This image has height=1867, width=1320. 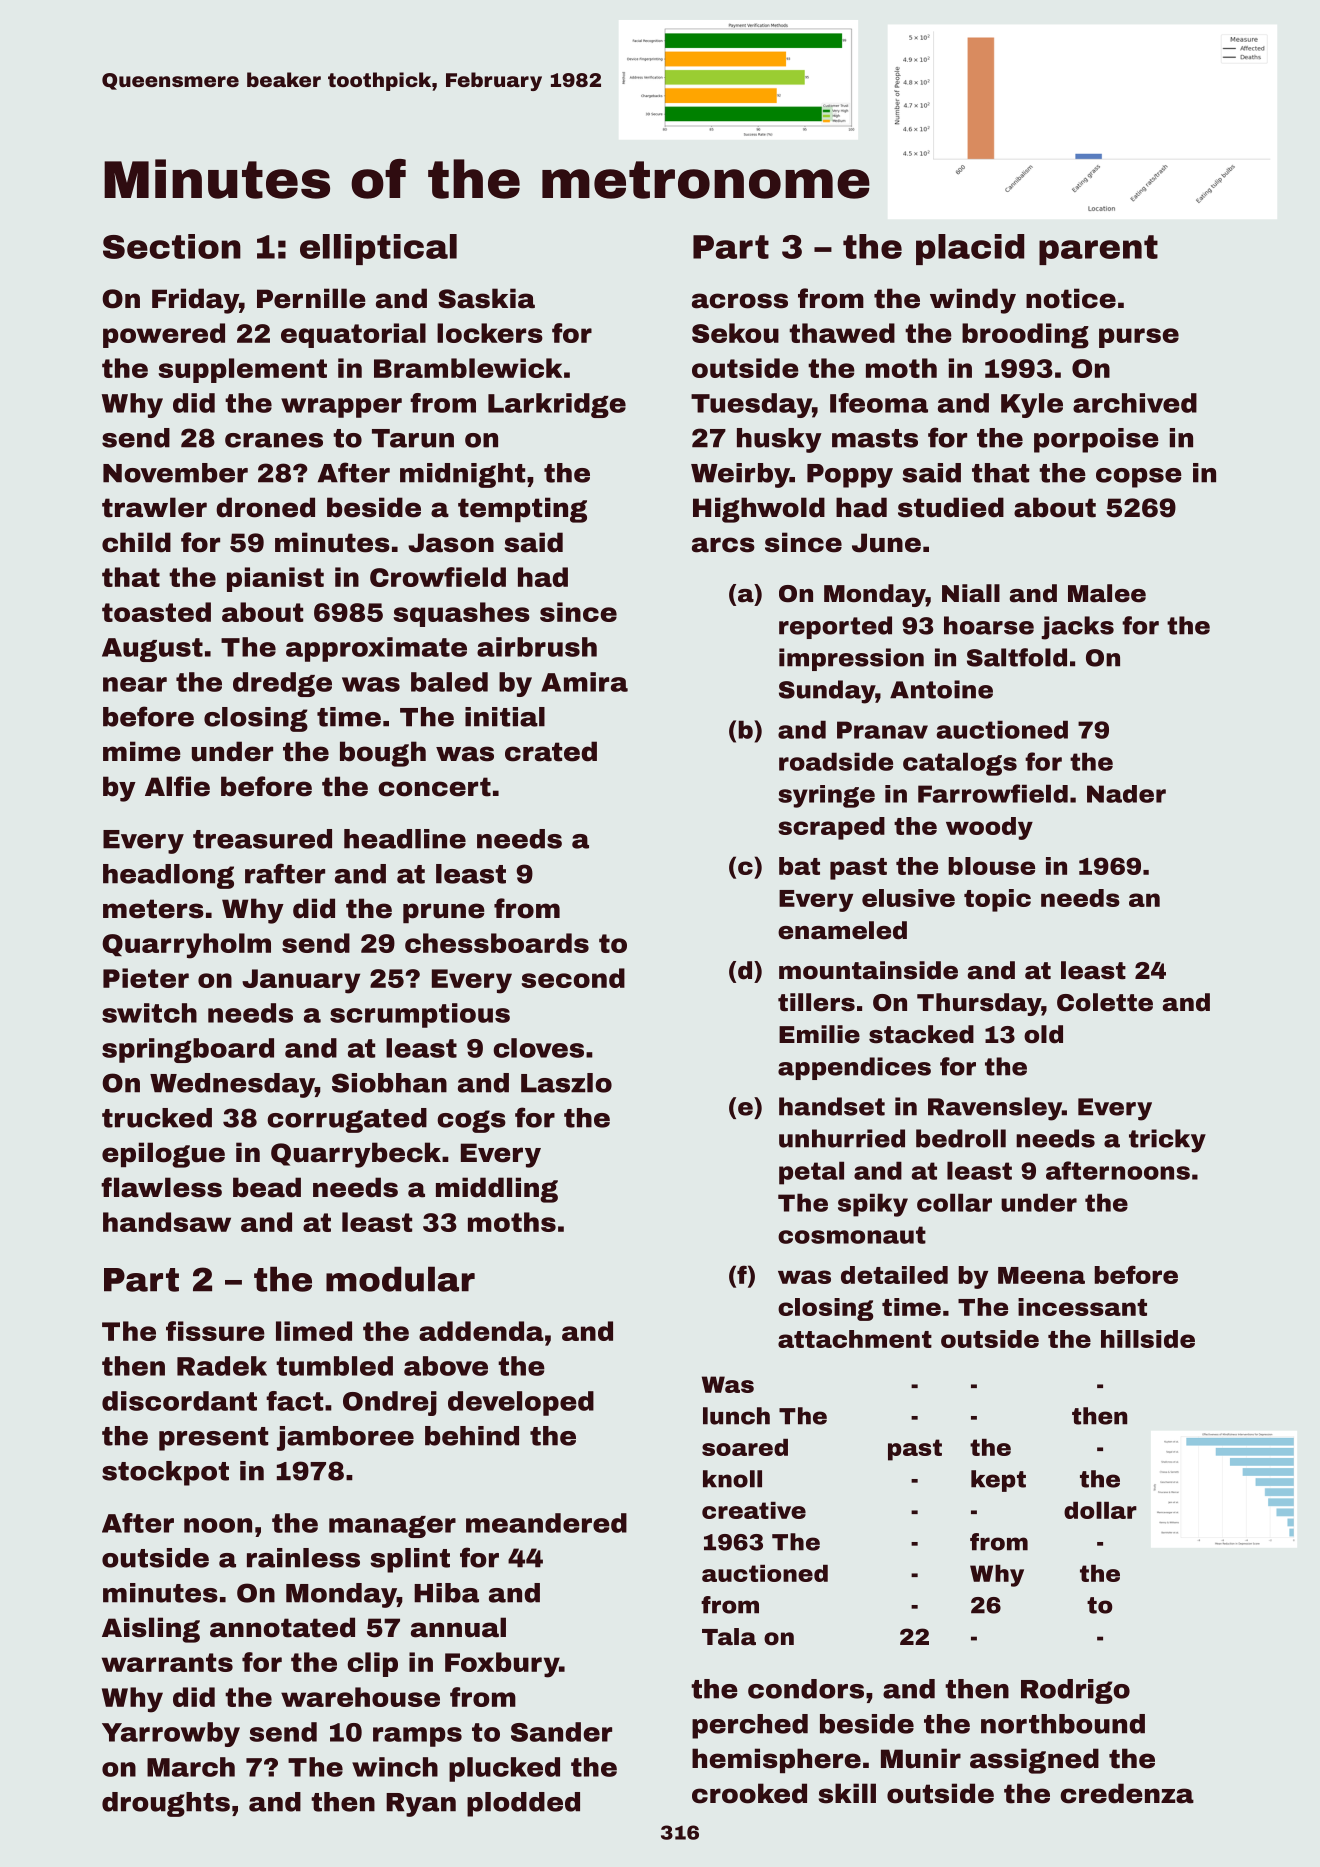 What do you see at coordinates (177, 786) in the image?
I see `Alfie` at bounding box center [177, 786].
